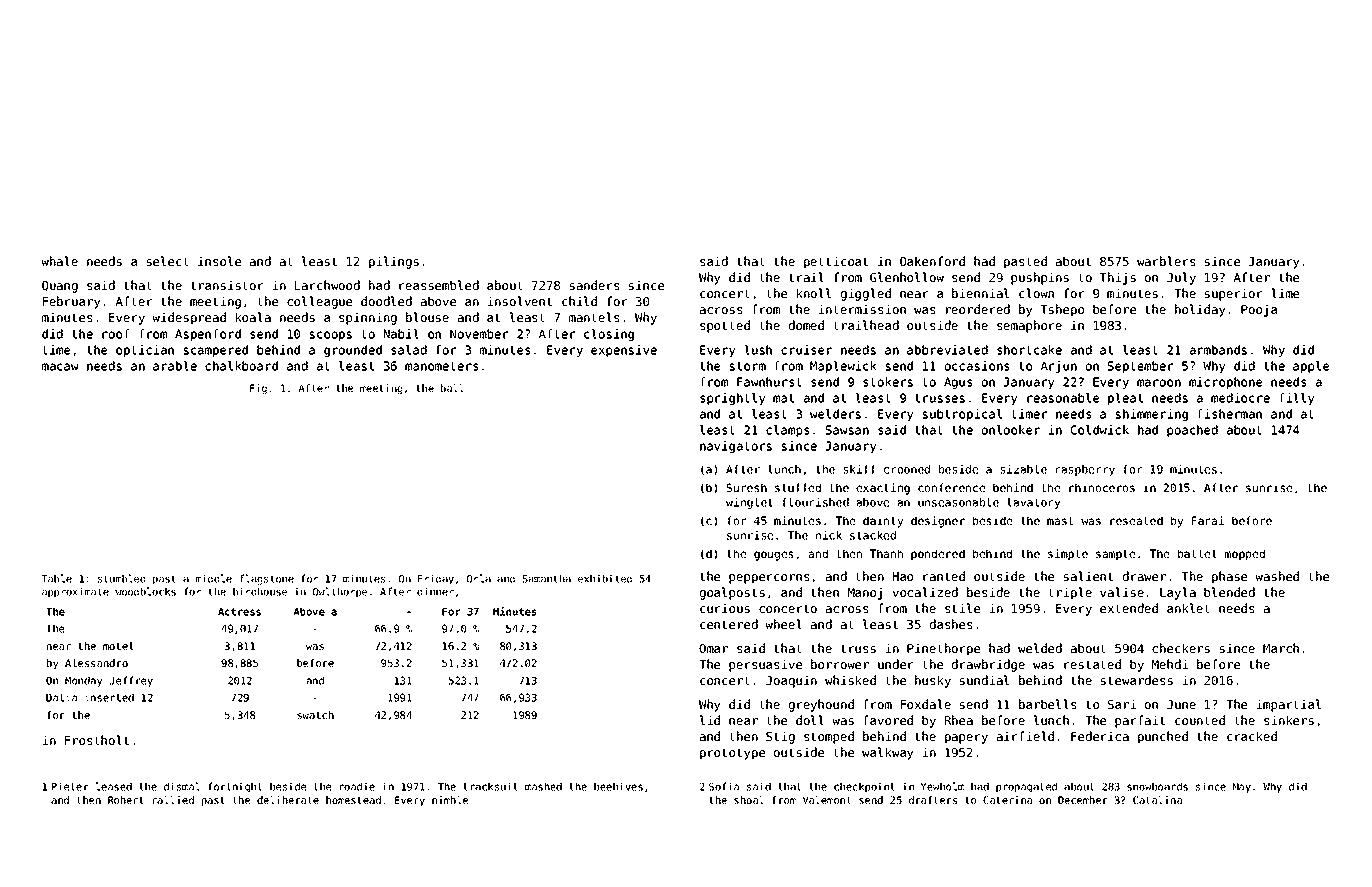 This screenshot has width=1372, height=887. What do you see at coordinates (125, 800) in the screenshot?
I see `Robert` at bounding box center [125, 800].
